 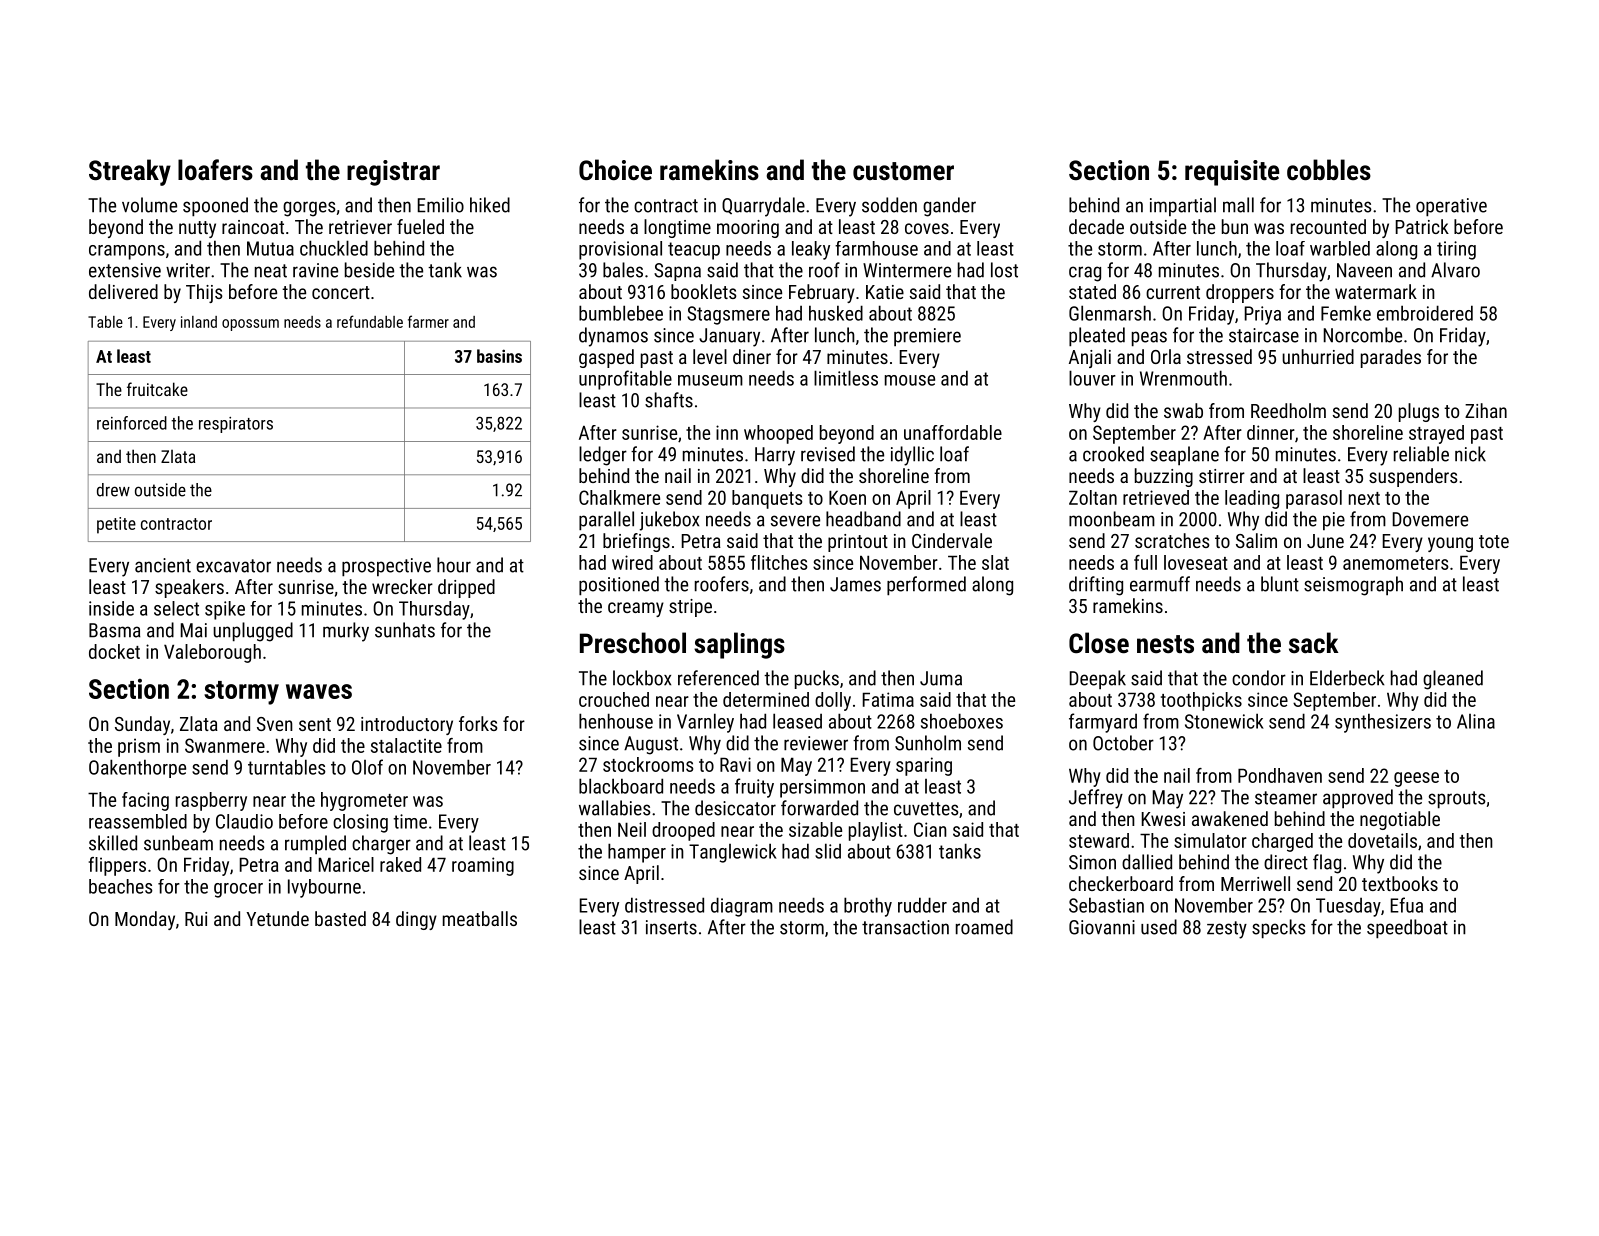 What do you see at coordinates (1451, 207) in the document?
I see `operative` at bounding box center [1451, 207].
